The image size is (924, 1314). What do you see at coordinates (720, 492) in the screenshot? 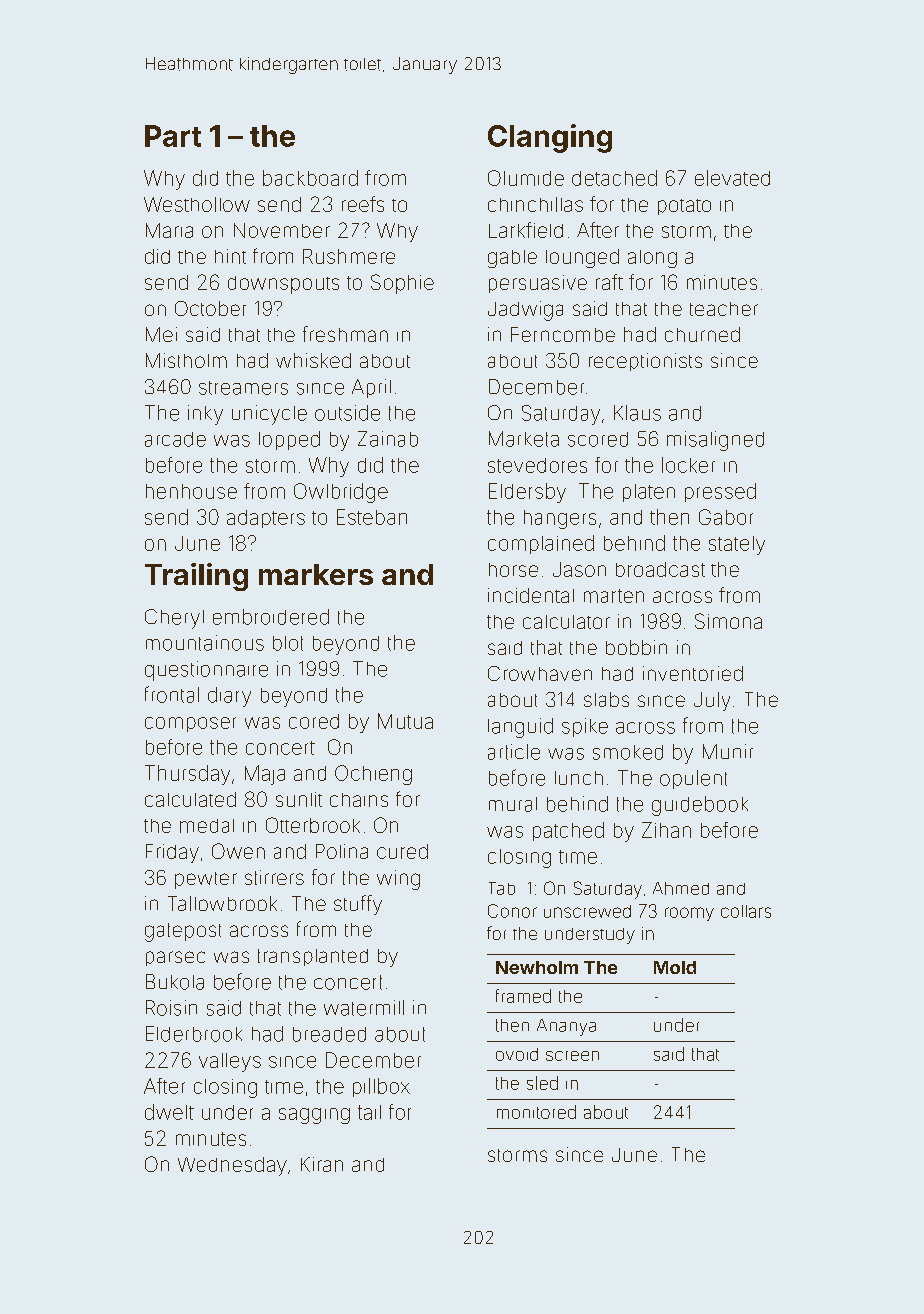
I see `pressed` at bounding box center [720, 492].
